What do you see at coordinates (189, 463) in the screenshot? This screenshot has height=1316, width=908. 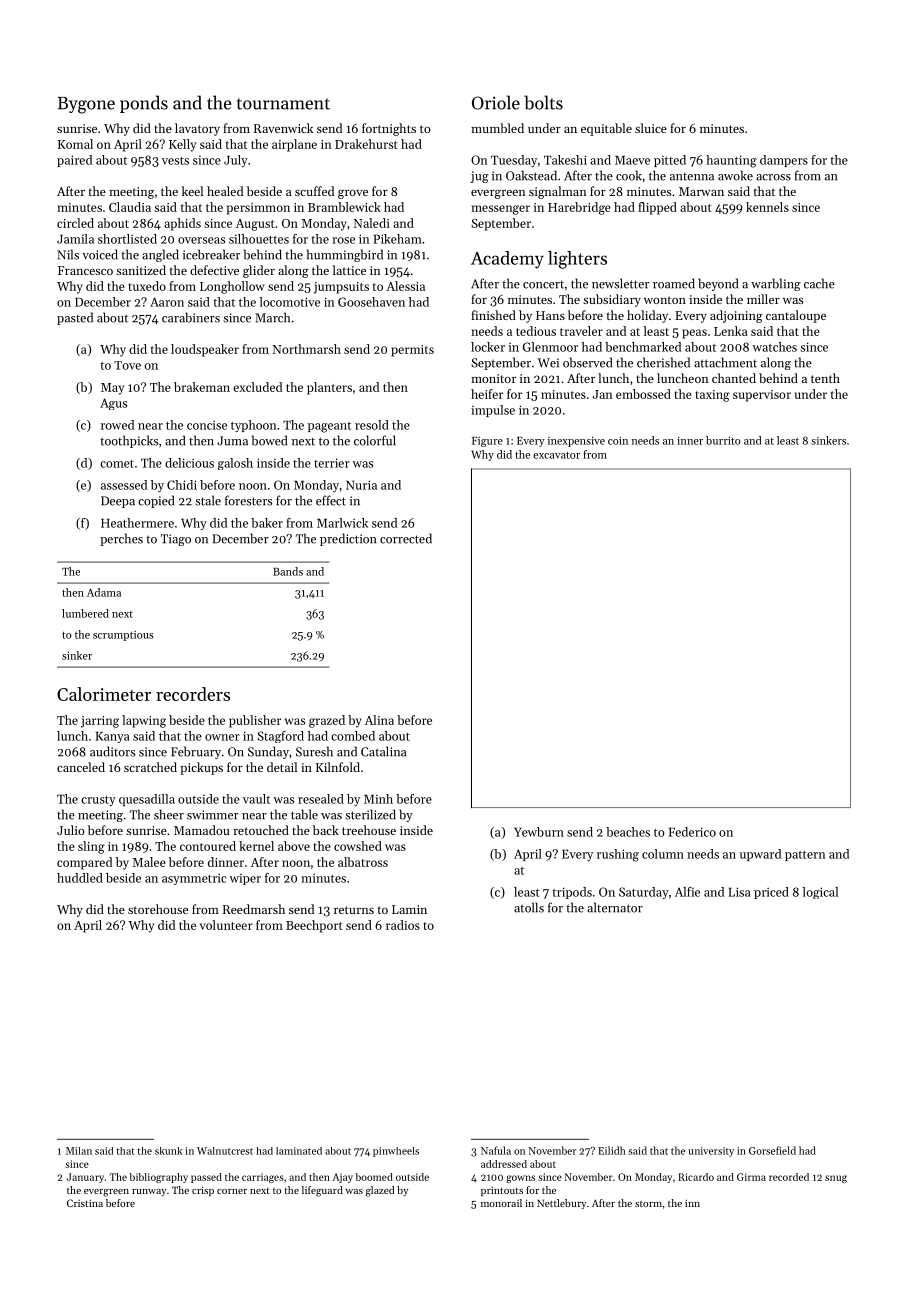 I see `delicious` at bounding box center [189, 463].
